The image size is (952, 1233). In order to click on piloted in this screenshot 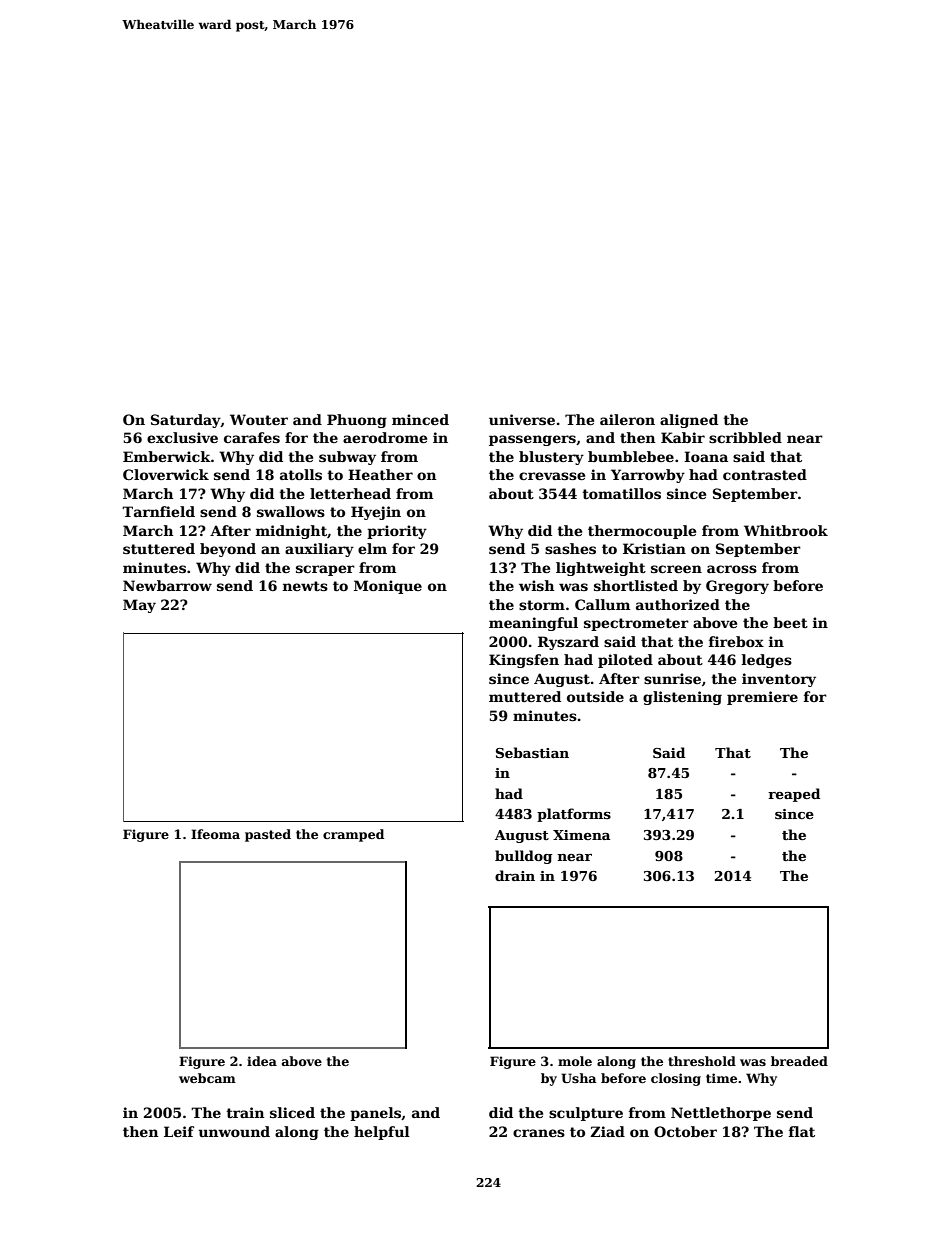, I will do `click(625, 661)`.
